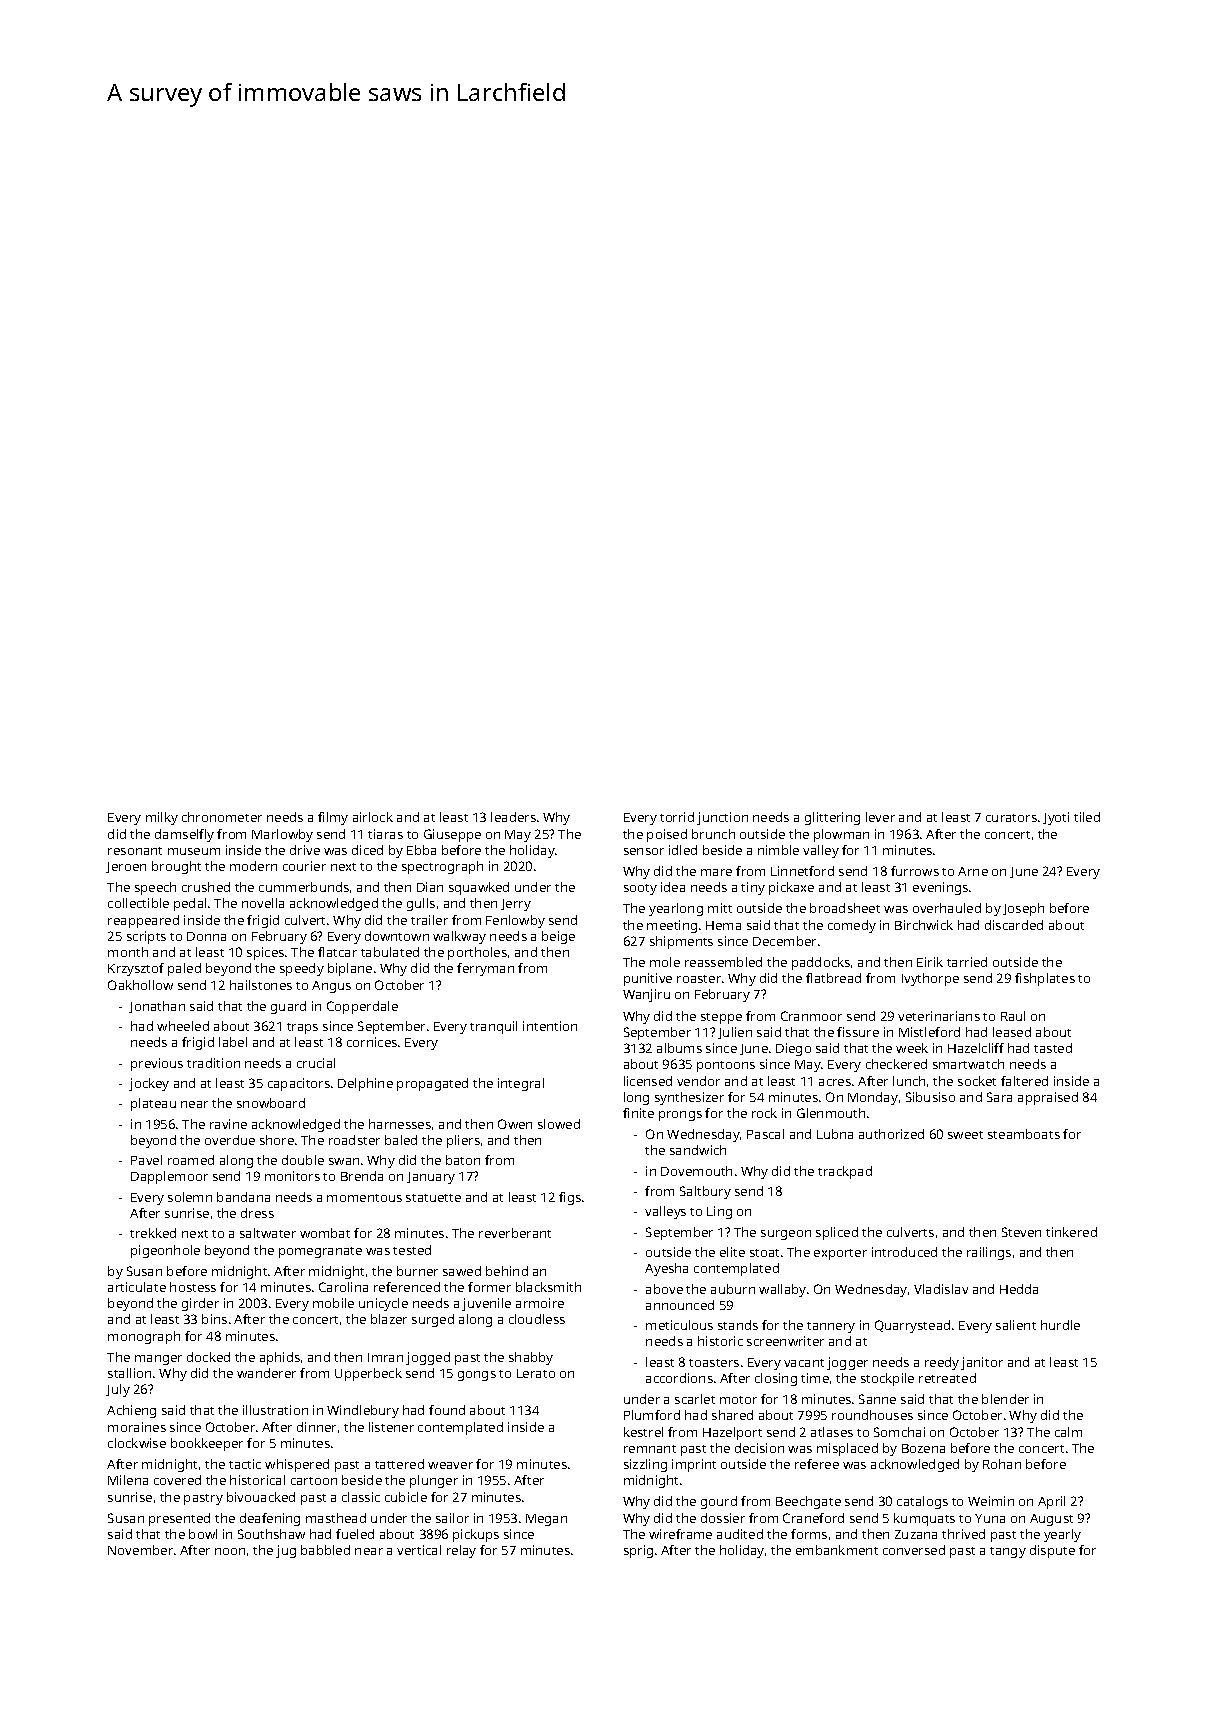  I want to click on babbled, so click(325, 1550).
